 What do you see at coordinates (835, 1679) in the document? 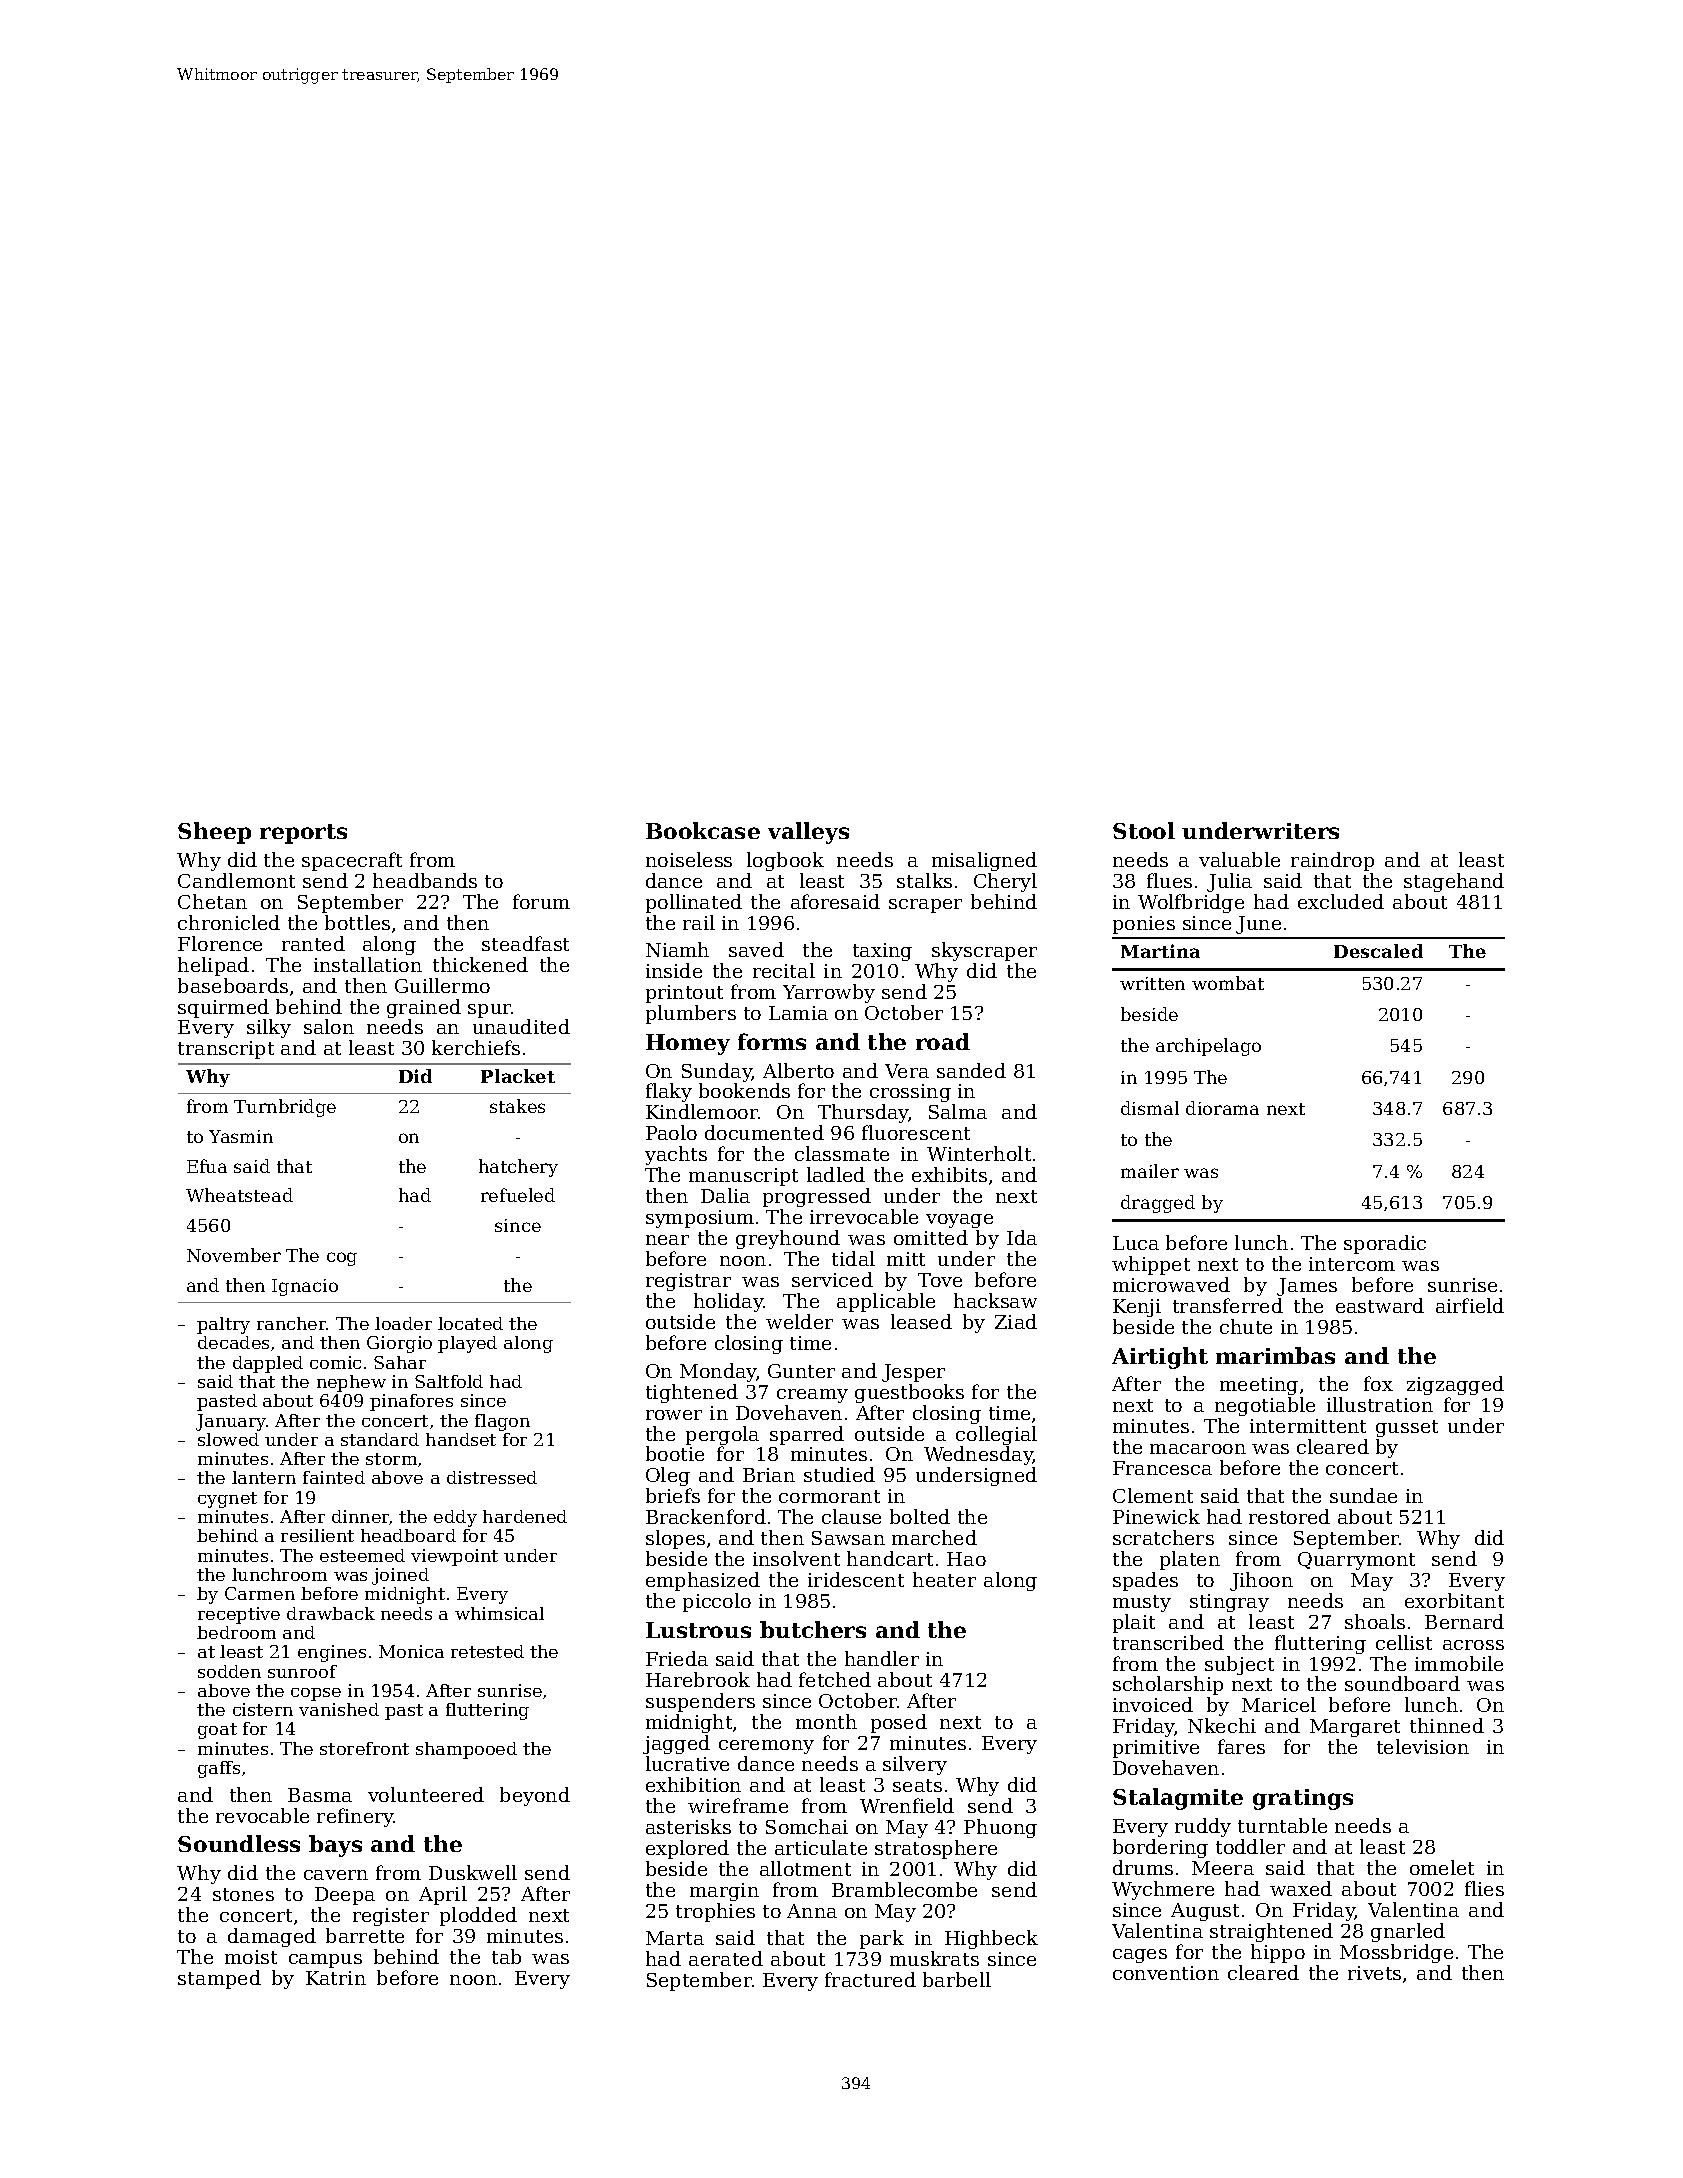
I see `fetched` at bounding box center [835, 1679].
